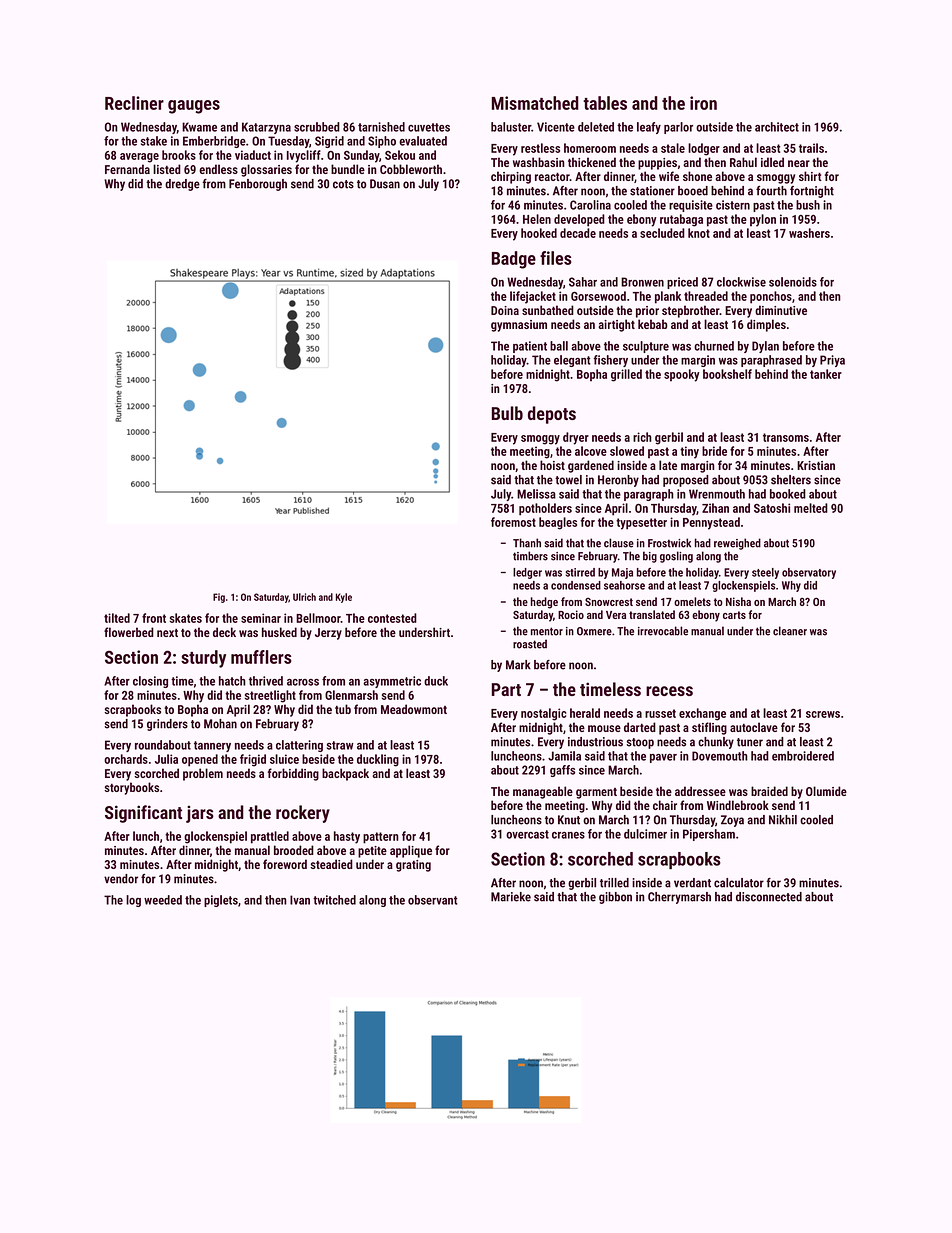 Image resolution: width=952 pixels, height=1233 pixels. Describe the element at coordinates (703, 103) in the screenshot. I see `iron` at that location.
